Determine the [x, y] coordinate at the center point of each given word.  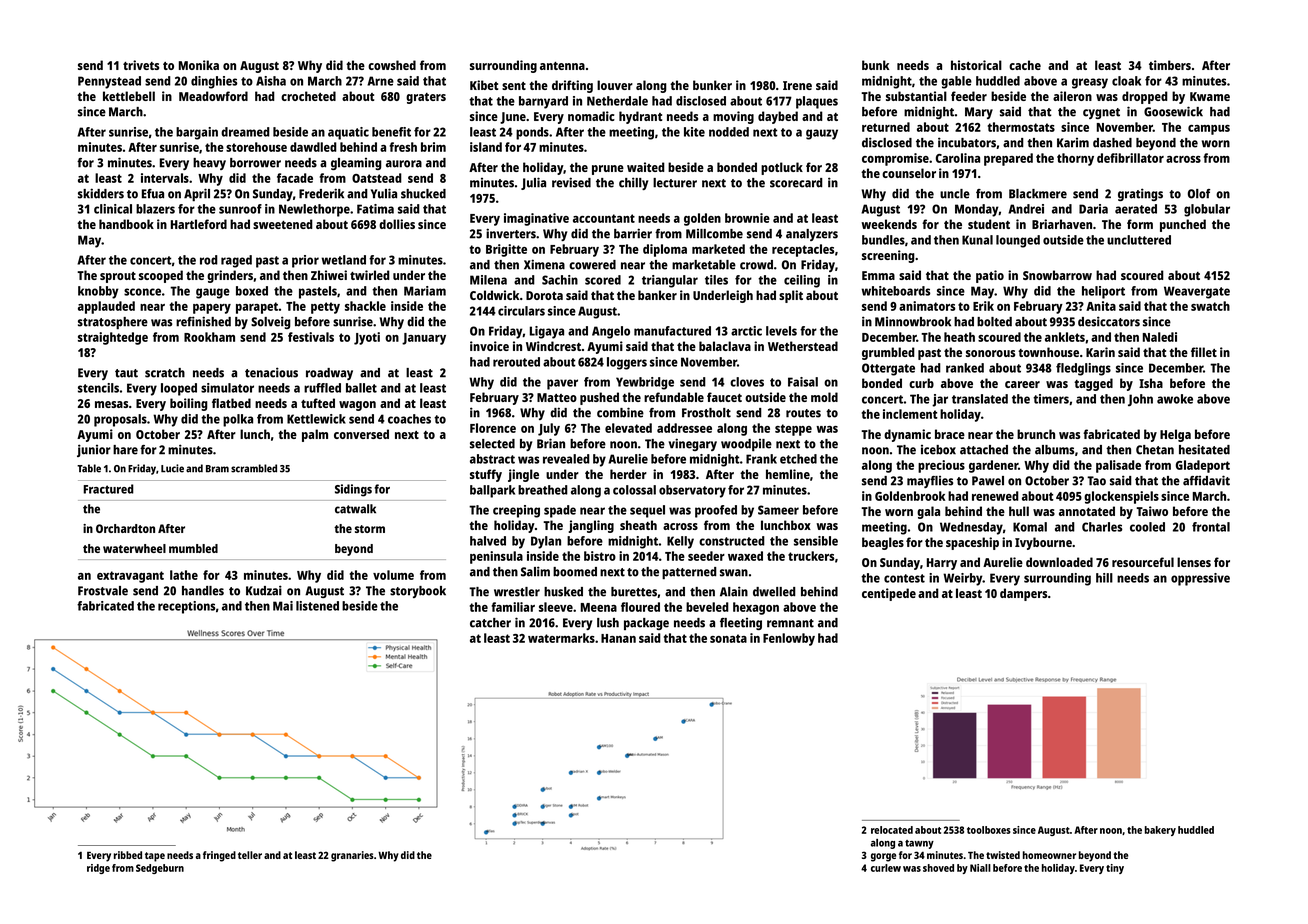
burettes [634, 592]
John [1140, 400]
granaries [352, 856]
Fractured [108, 489]
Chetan [1155, 450]
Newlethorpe [314, 210]
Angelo [611, 332]
